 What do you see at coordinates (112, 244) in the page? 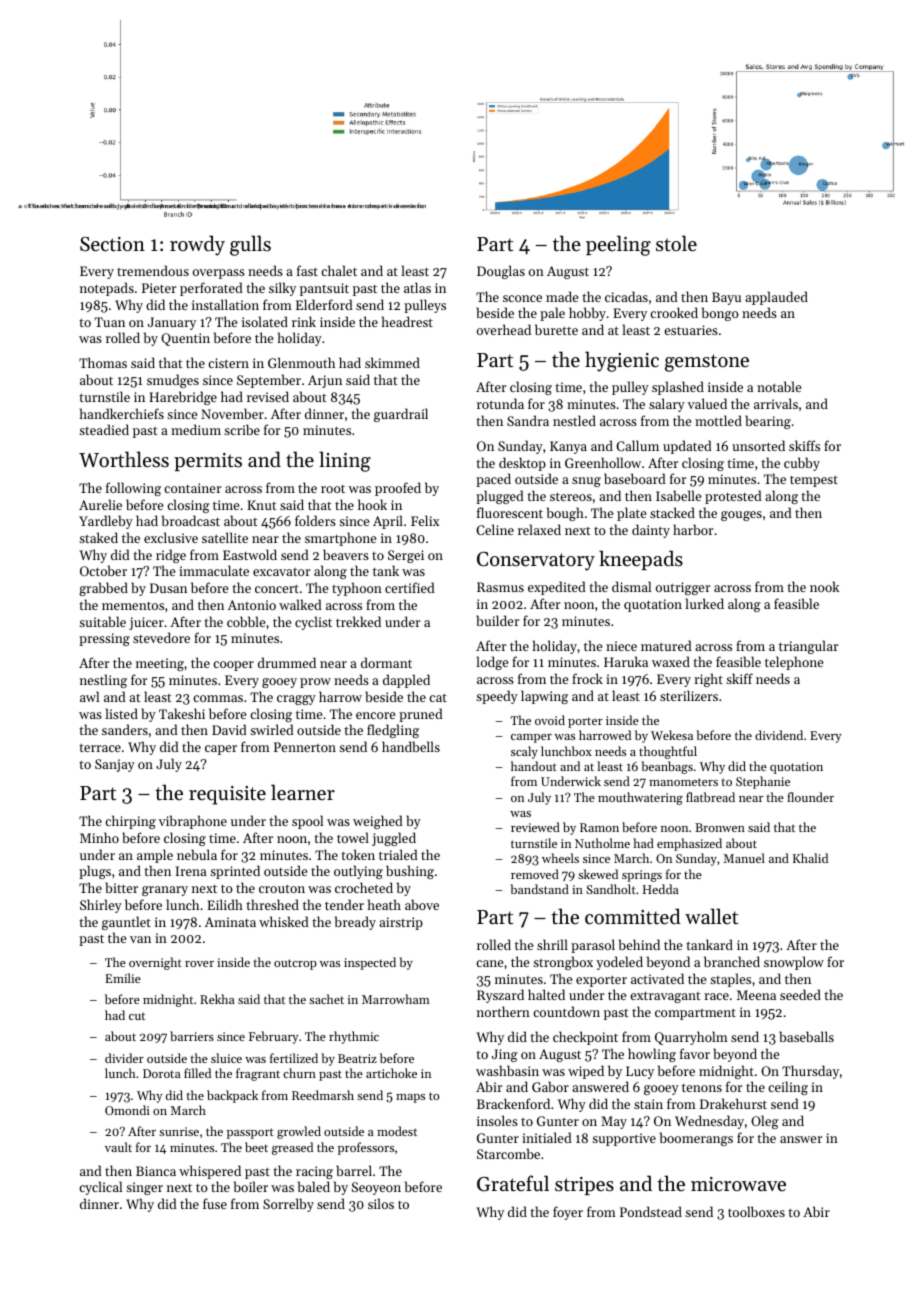
I see `Section` at bounding box center [112, 244].
